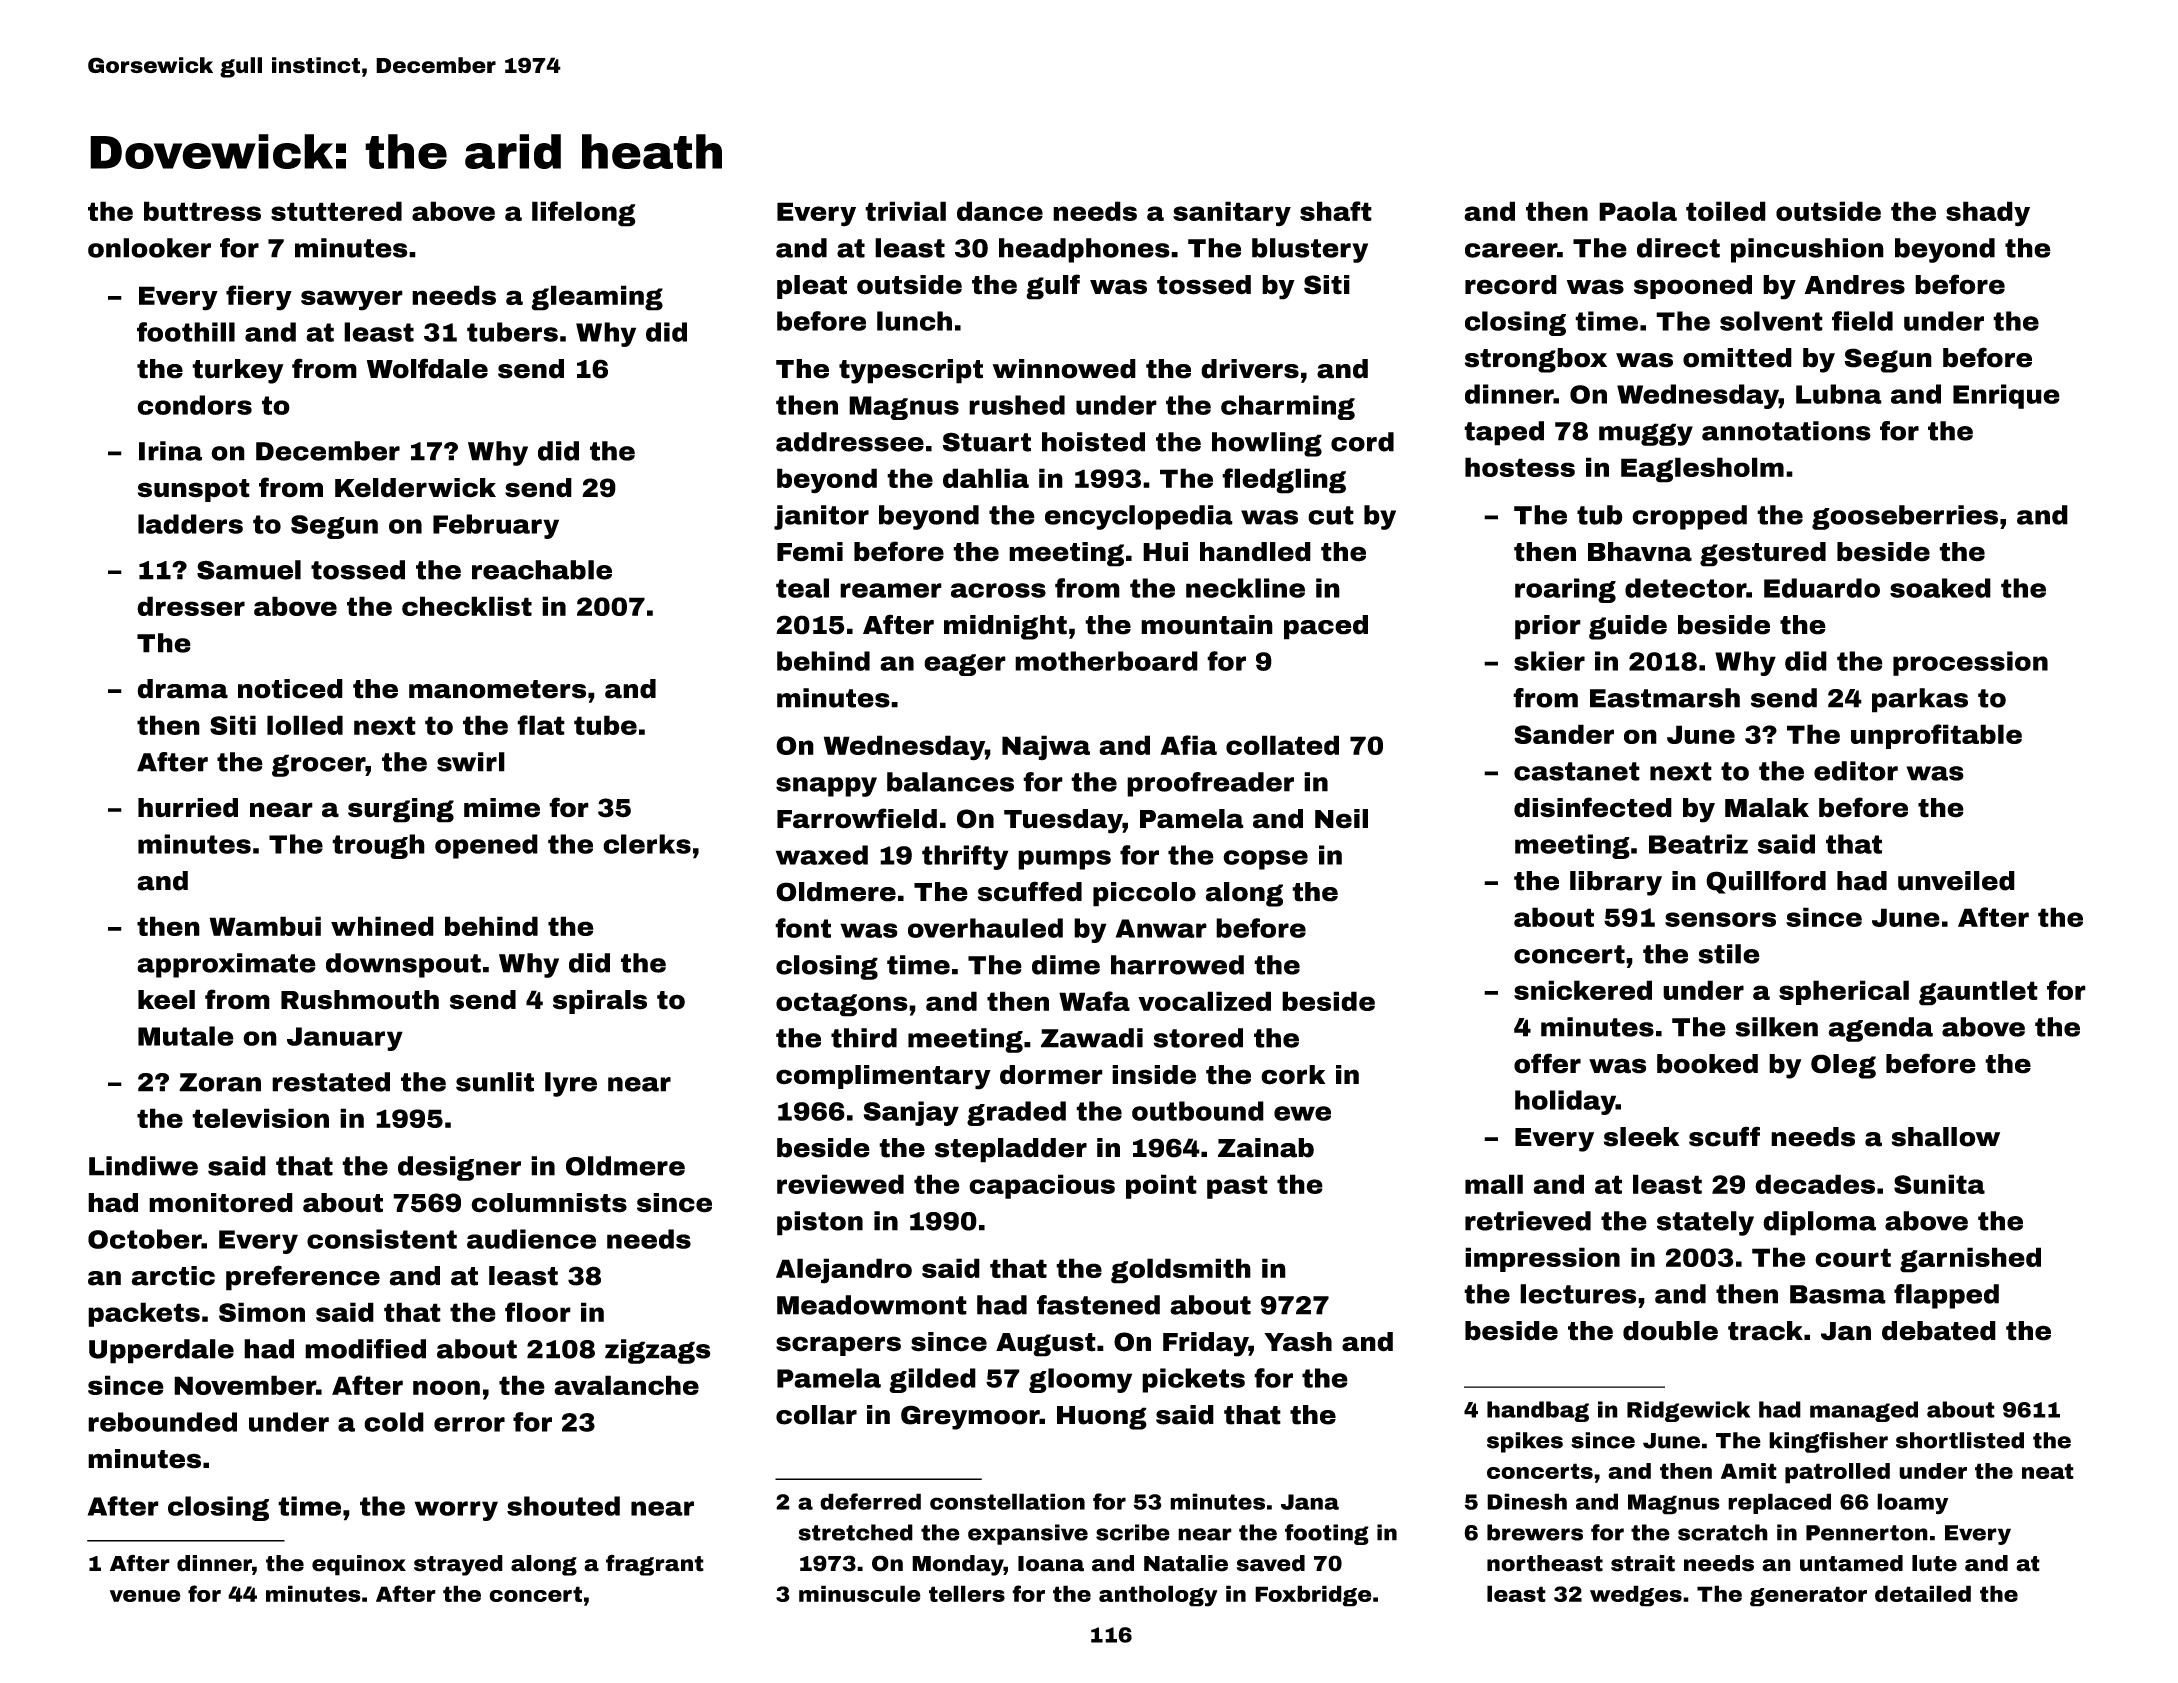  Describe the element at coordinates (985, 928) in the document. I see `overhauled` at that location.
